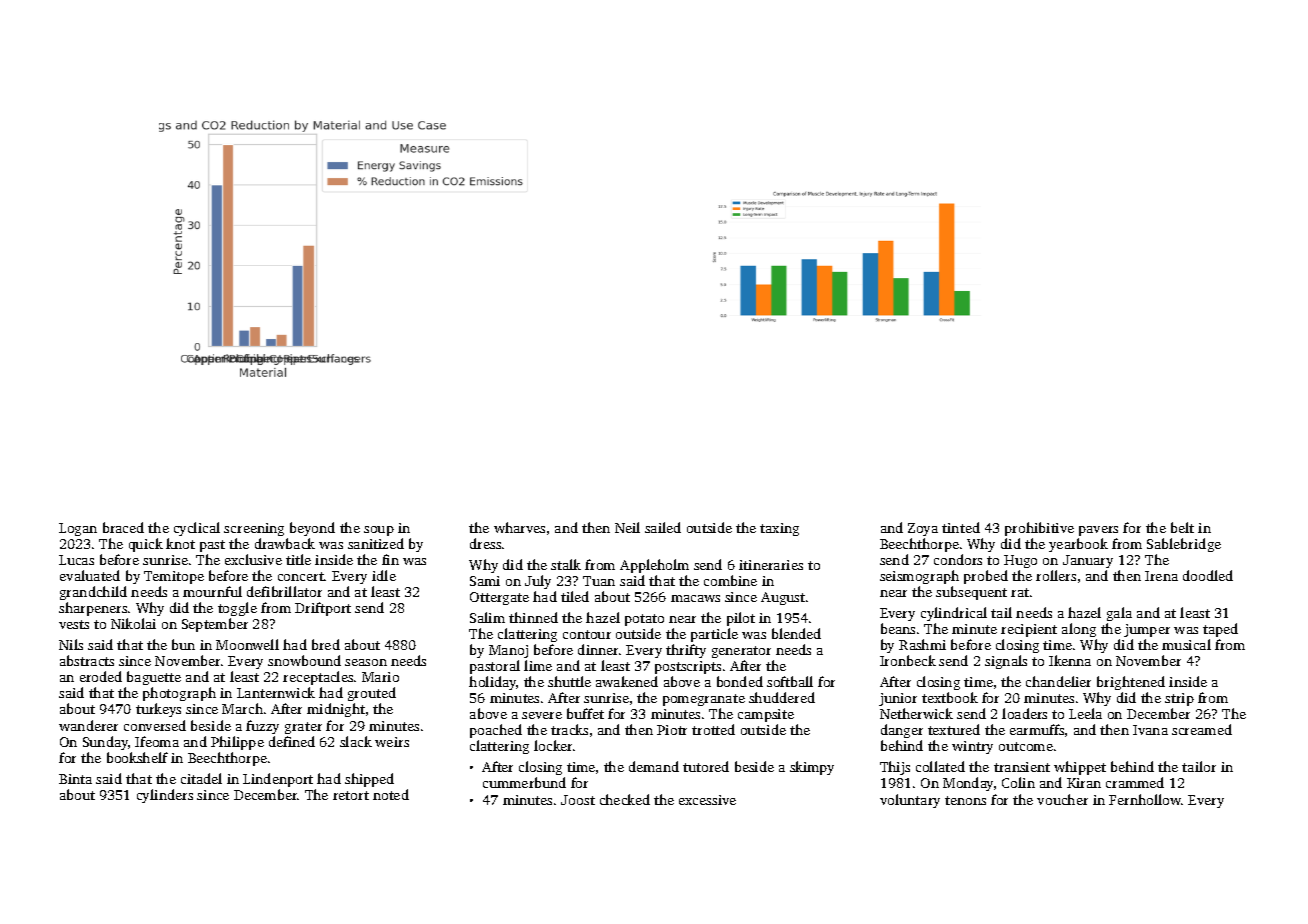  Describe the element at coordinates (688, 667) in the image. I see `postscripts` at that location.
